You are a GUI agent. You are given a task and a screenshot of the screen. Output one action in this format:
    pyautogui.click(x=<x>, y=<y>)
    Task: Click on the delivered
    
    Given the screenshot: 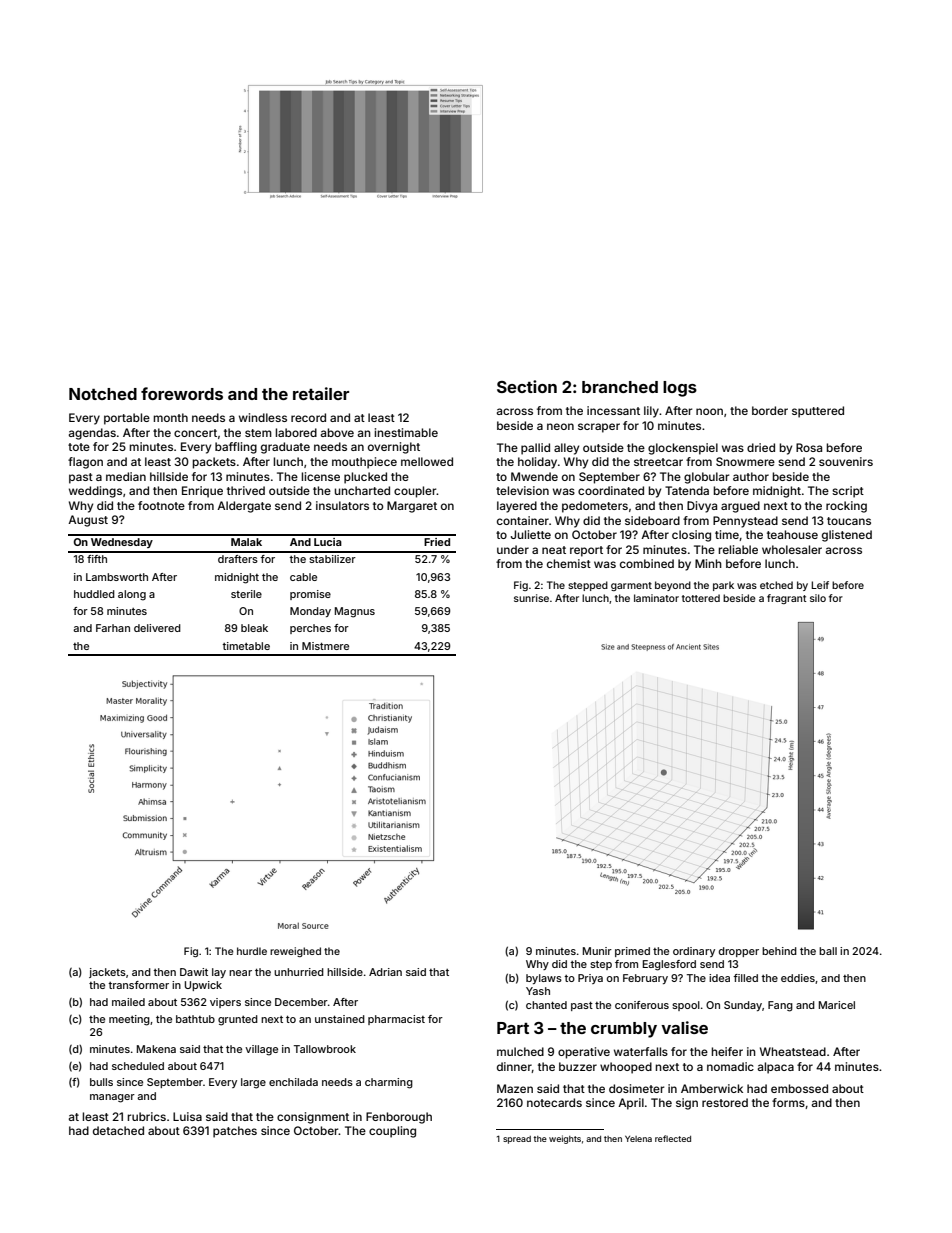 What is the action you would take?
    pyautogui.click(x=157, y=628)
